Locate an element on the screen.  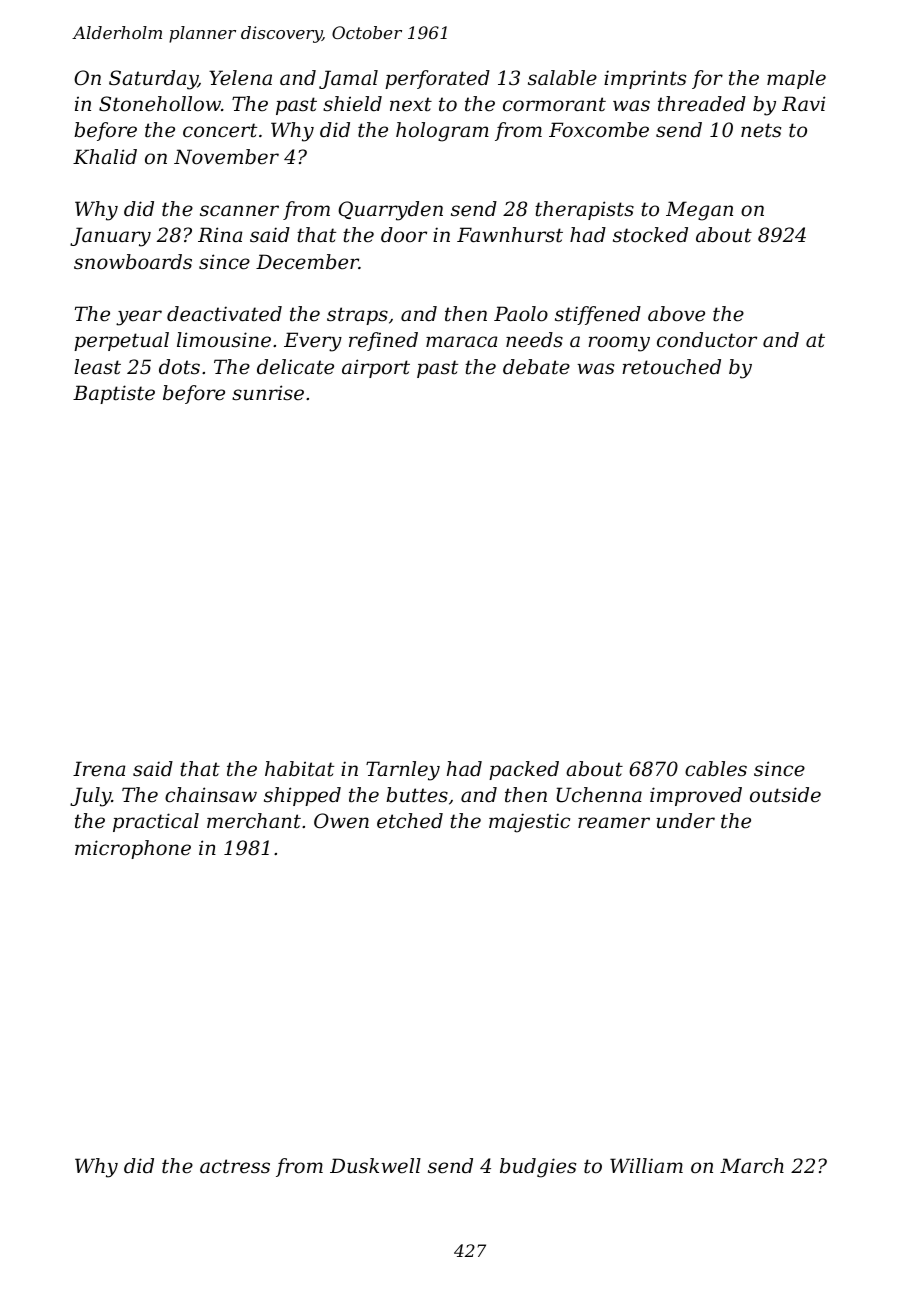
majestic is located at coordinates (529, 823).
